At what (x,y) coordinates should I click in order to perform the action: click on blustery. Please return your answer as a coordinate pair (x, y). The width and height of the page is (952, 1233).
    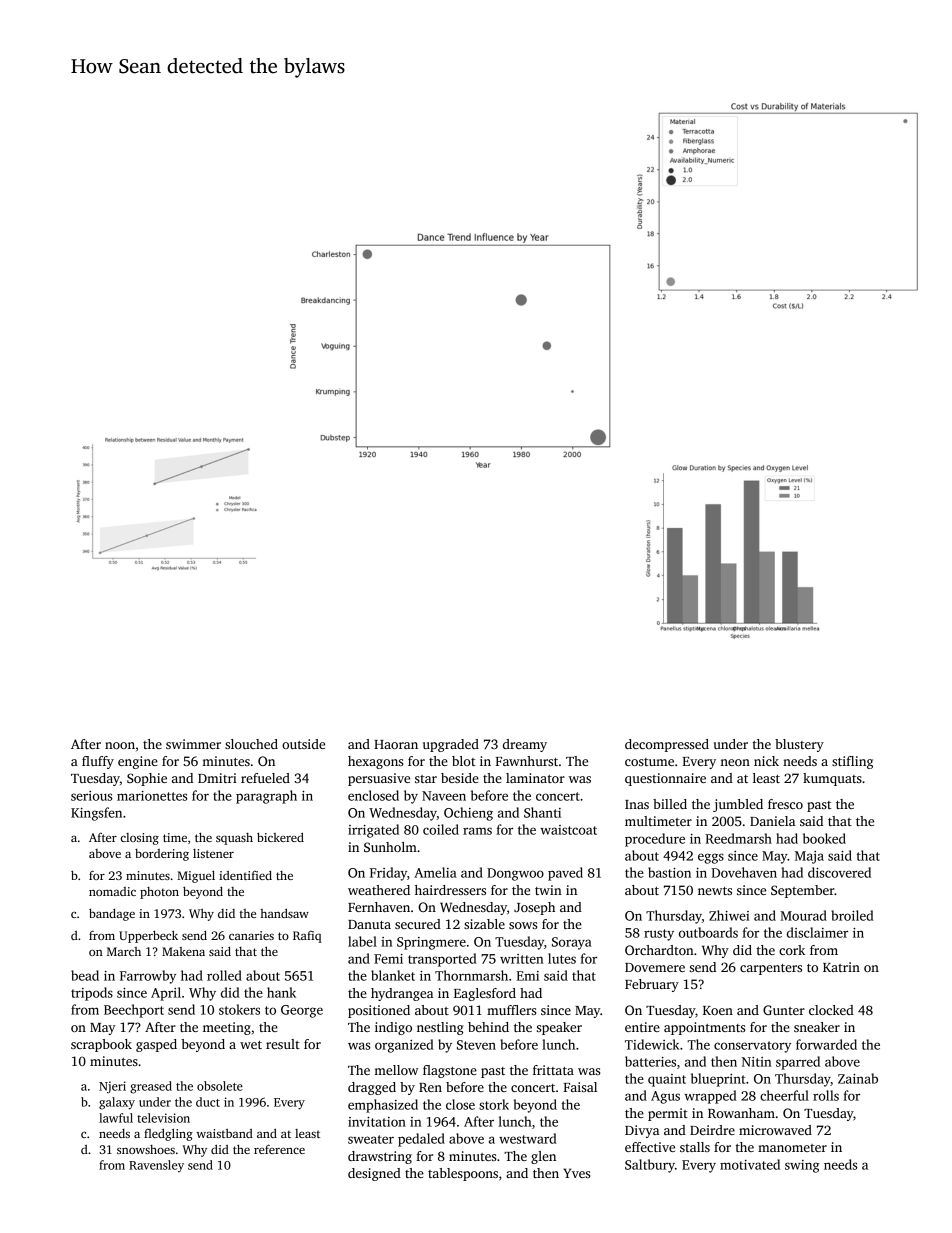
    Looking at the image, I should click on (799, 745).
